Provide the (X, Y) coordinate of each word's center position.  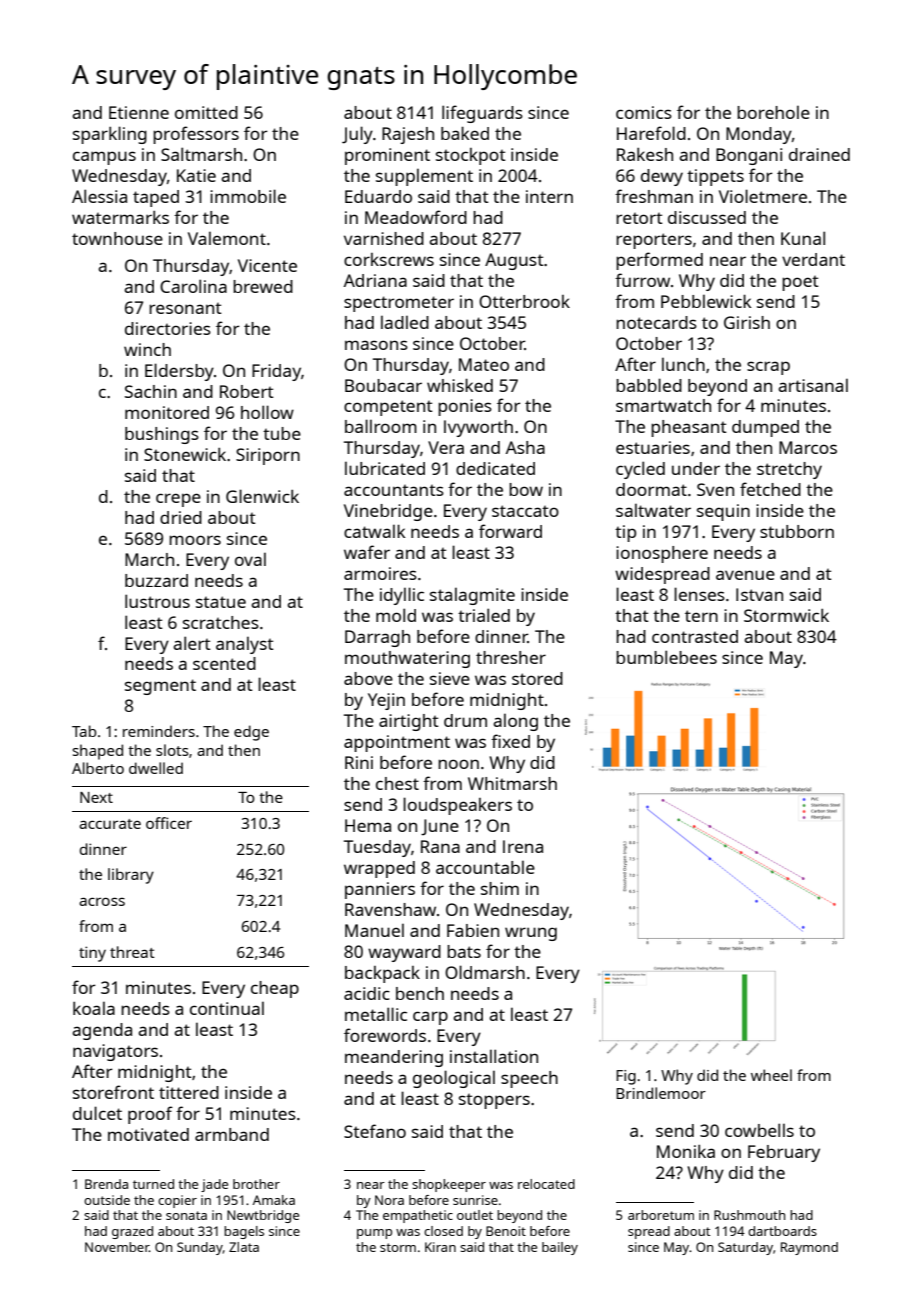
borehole (773, 112)
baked (465, 133)
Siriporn (268, 456)
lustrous (157, 601)
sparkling (110, 135)
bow (526, 489)
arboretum (661, 1215)
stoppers (494, 1101)
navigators (115, 1052)
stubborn (797, 531)
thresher (511, 657)
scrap (768, 368)
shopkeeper (449, 1185)
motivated (148, 1134)
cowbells (759, 1130)
